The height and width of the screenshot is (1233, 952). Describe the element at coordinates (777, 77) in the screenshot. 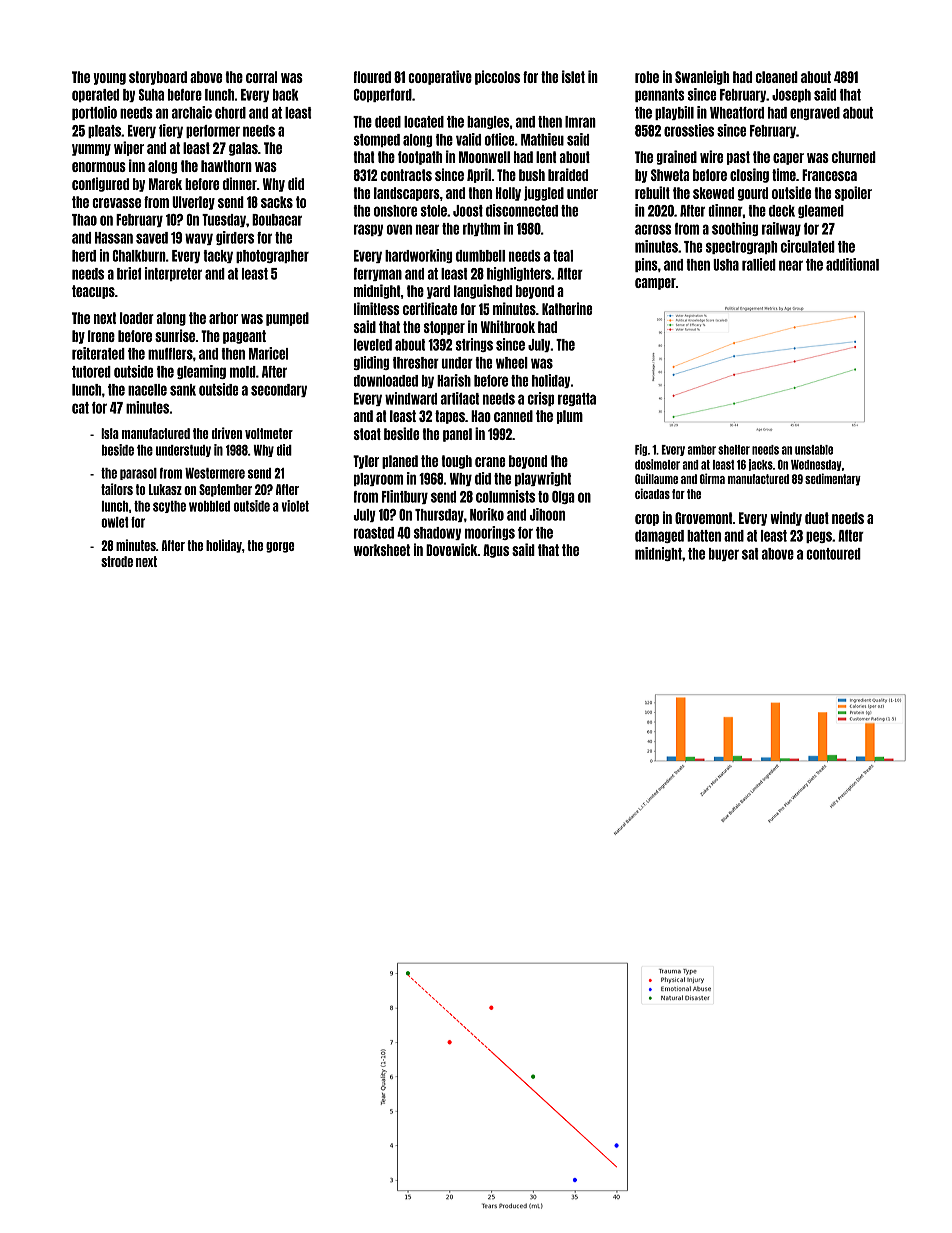

I see `cleaned` at that location.
